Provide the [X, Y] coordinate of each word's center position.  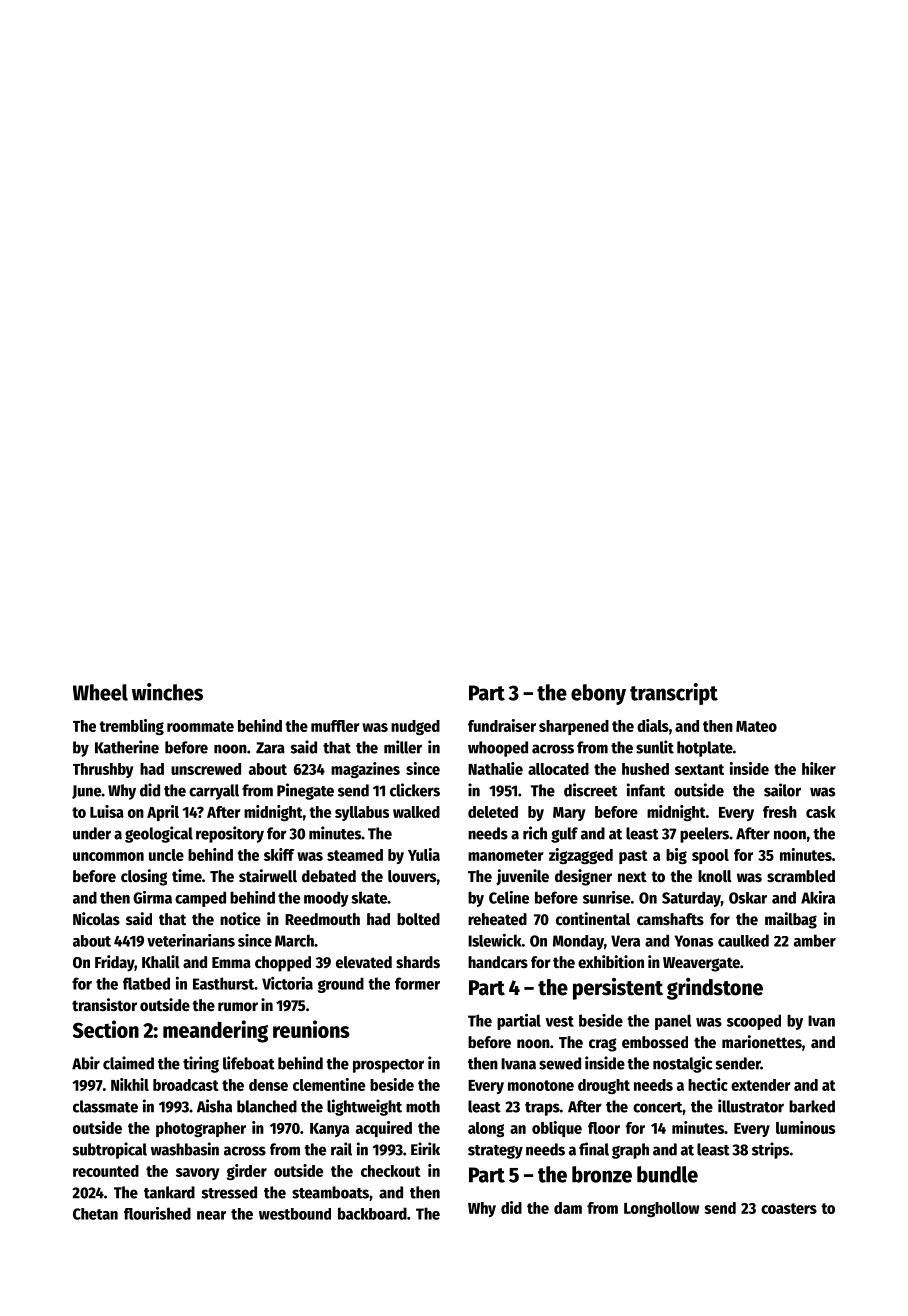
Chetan [95, 1214]
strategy [495, 1152]
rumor [238, 1007]
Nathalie [495, 768]
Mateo [756, 726]
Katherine [127, 747]
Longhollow [661, 1209]
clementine [329, 1084]
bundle [667, 1174]
